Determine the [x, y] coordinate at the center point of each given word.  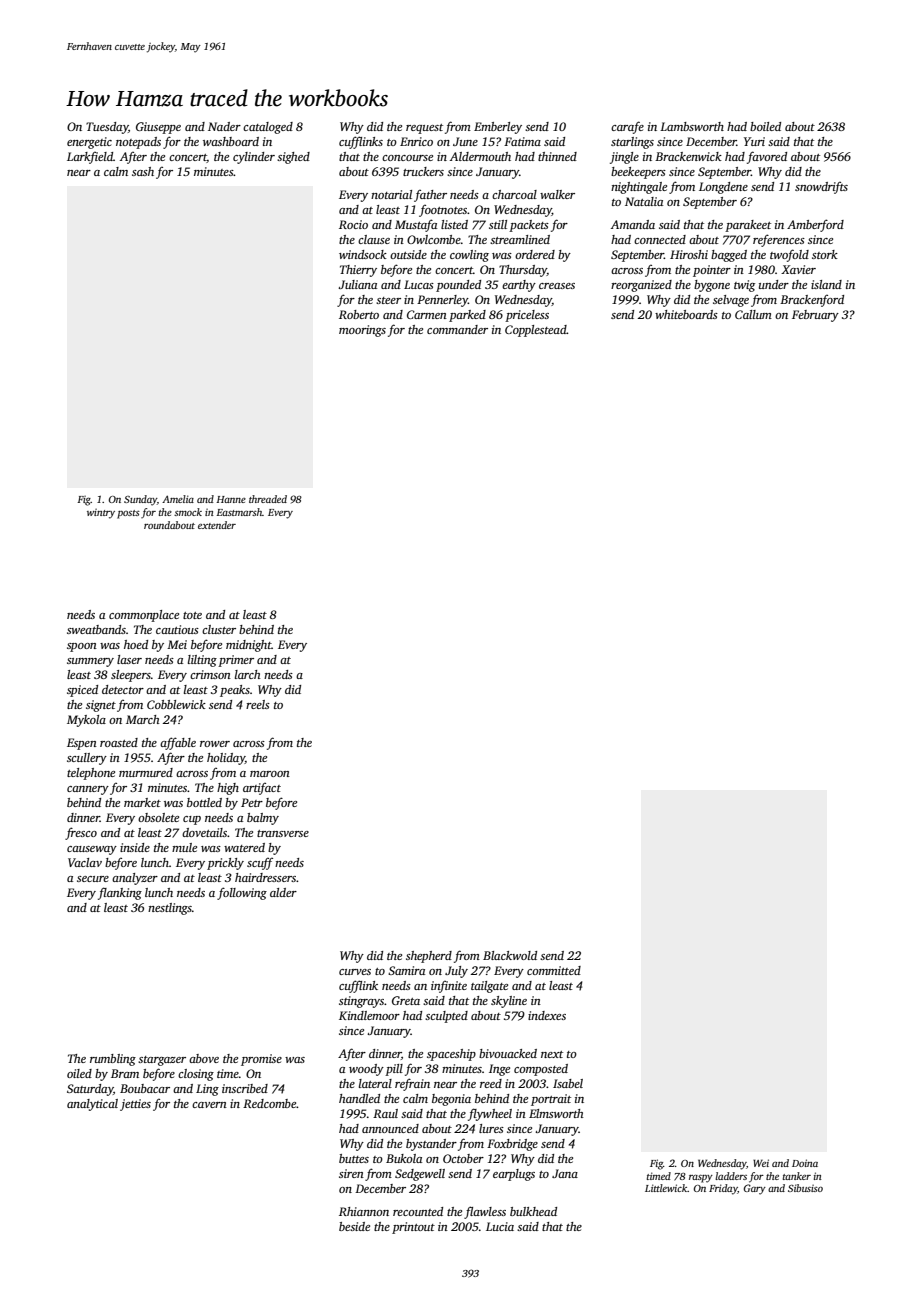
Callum [753, 314]
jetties [135, 1105]
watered [244, 847]
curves [355, 972]
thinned [557, 156]
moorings [362, 331]
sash [143, 171]
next [552, 1054]
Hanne [231, 499]
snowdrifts [821, 188]
